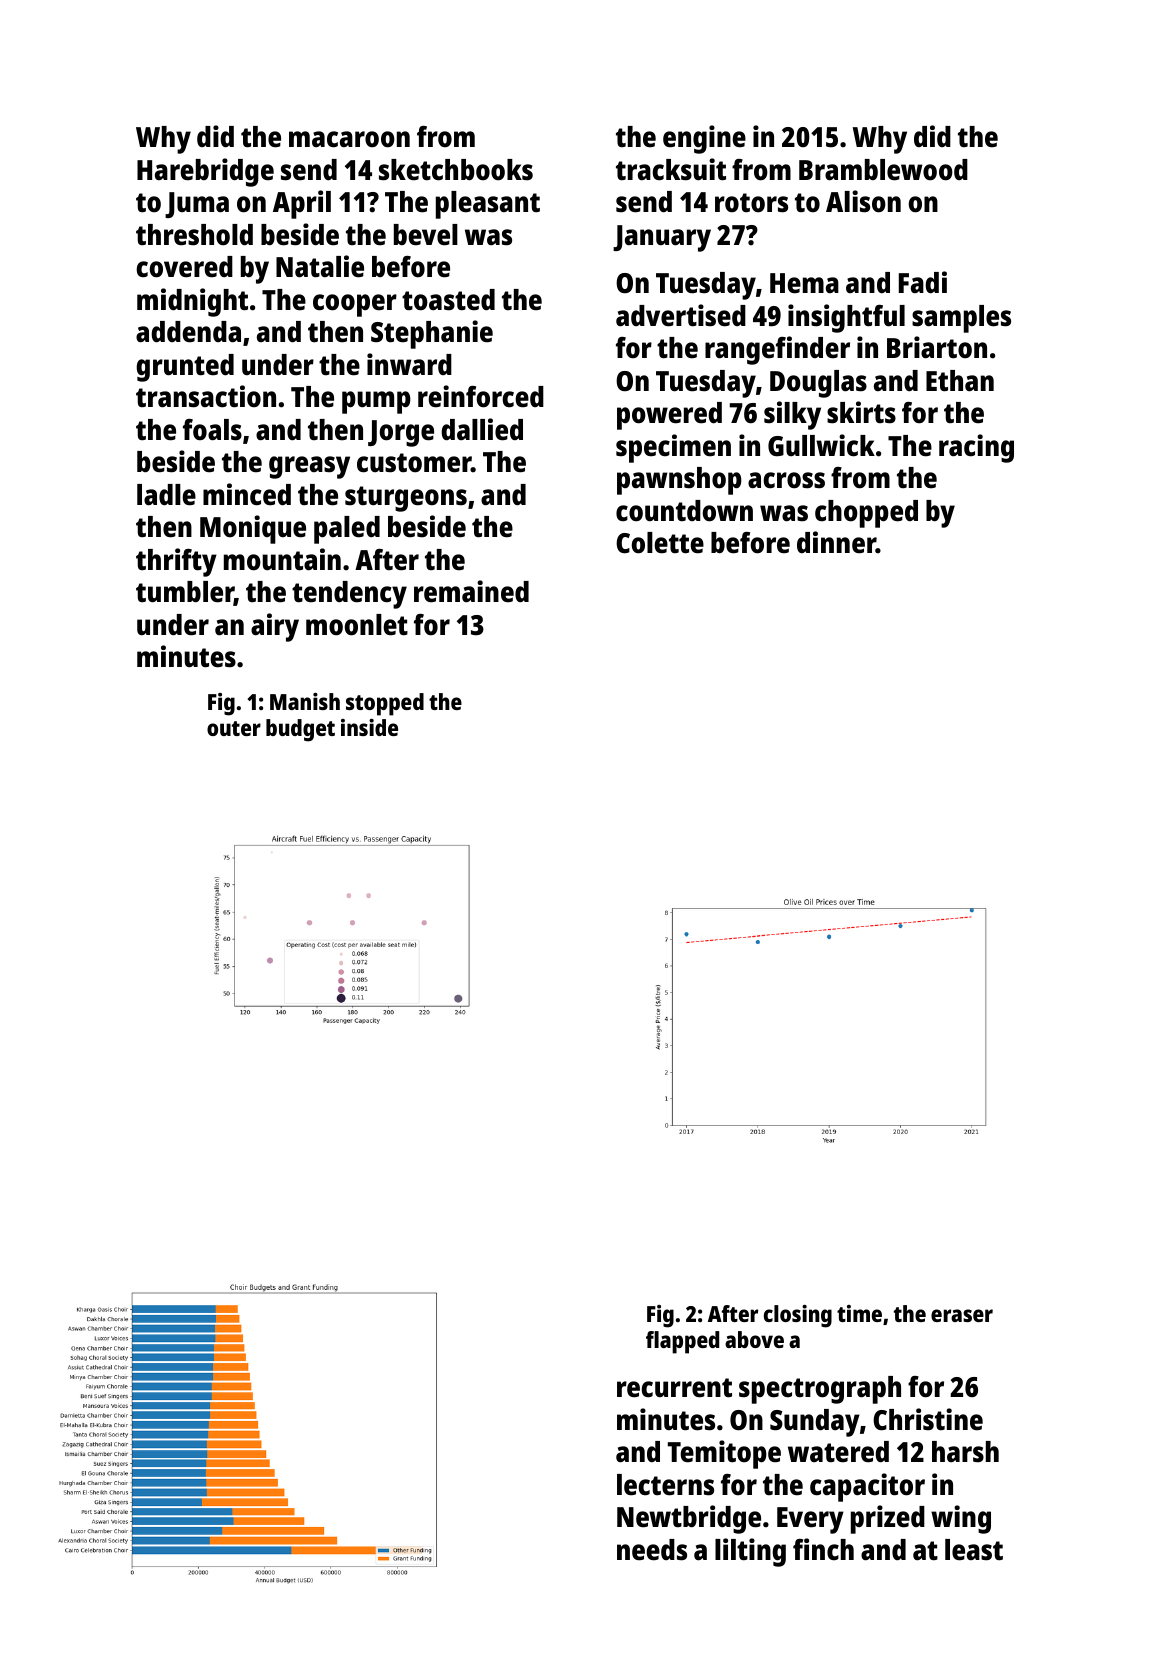  What do you see at coordinates (888, 1519) in the image?
I see `prized` at bounding box center [888, 1519].
